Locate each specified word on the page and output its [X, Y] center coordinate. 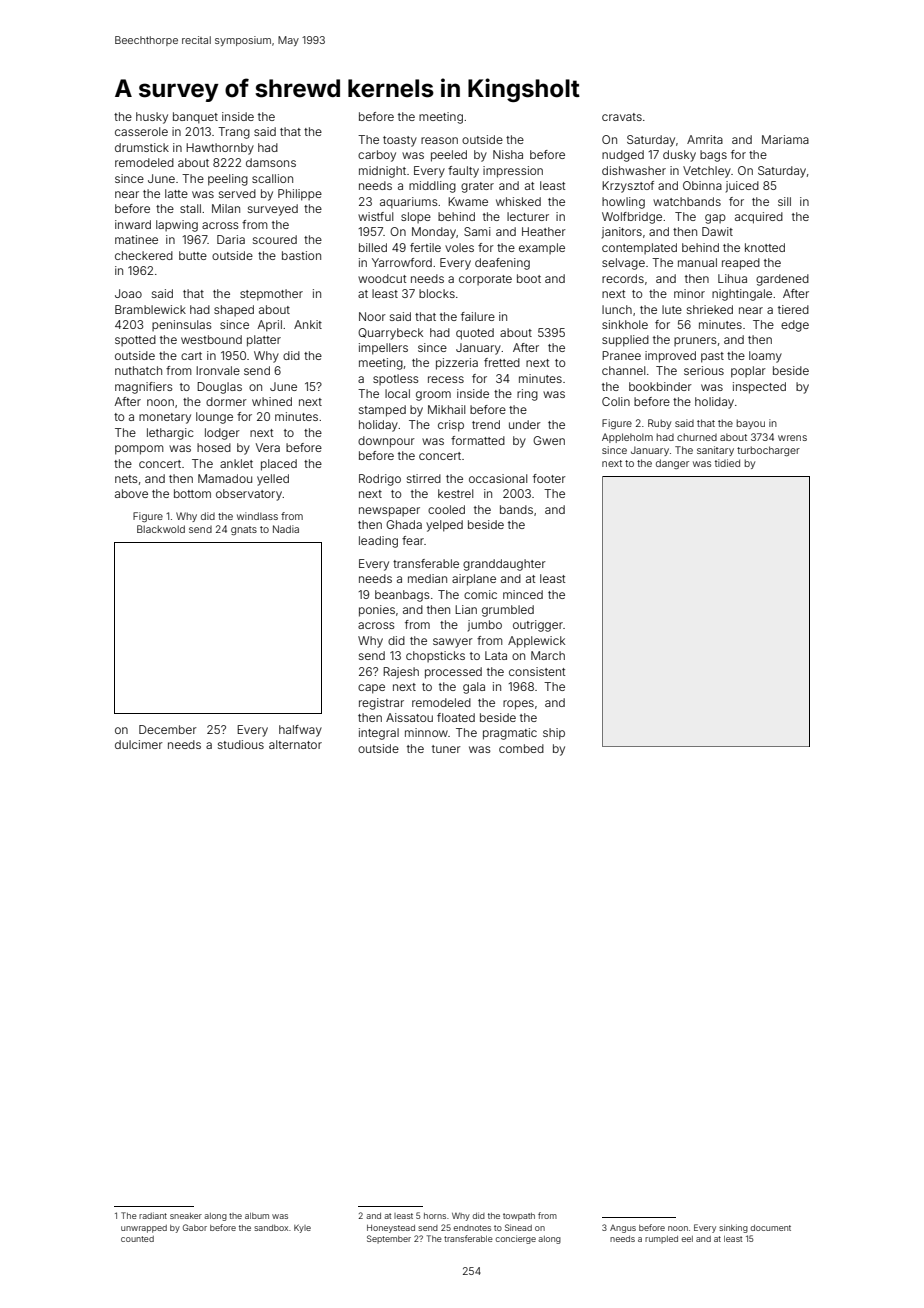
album [257, 1216]
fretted [502, 362]
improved [670, 357]
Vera [268, 447]
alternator [295, 744]
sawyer [453, 643]
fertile [425, 247]
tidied [727, 463]
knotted [765, 247]
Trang [234, 133]
